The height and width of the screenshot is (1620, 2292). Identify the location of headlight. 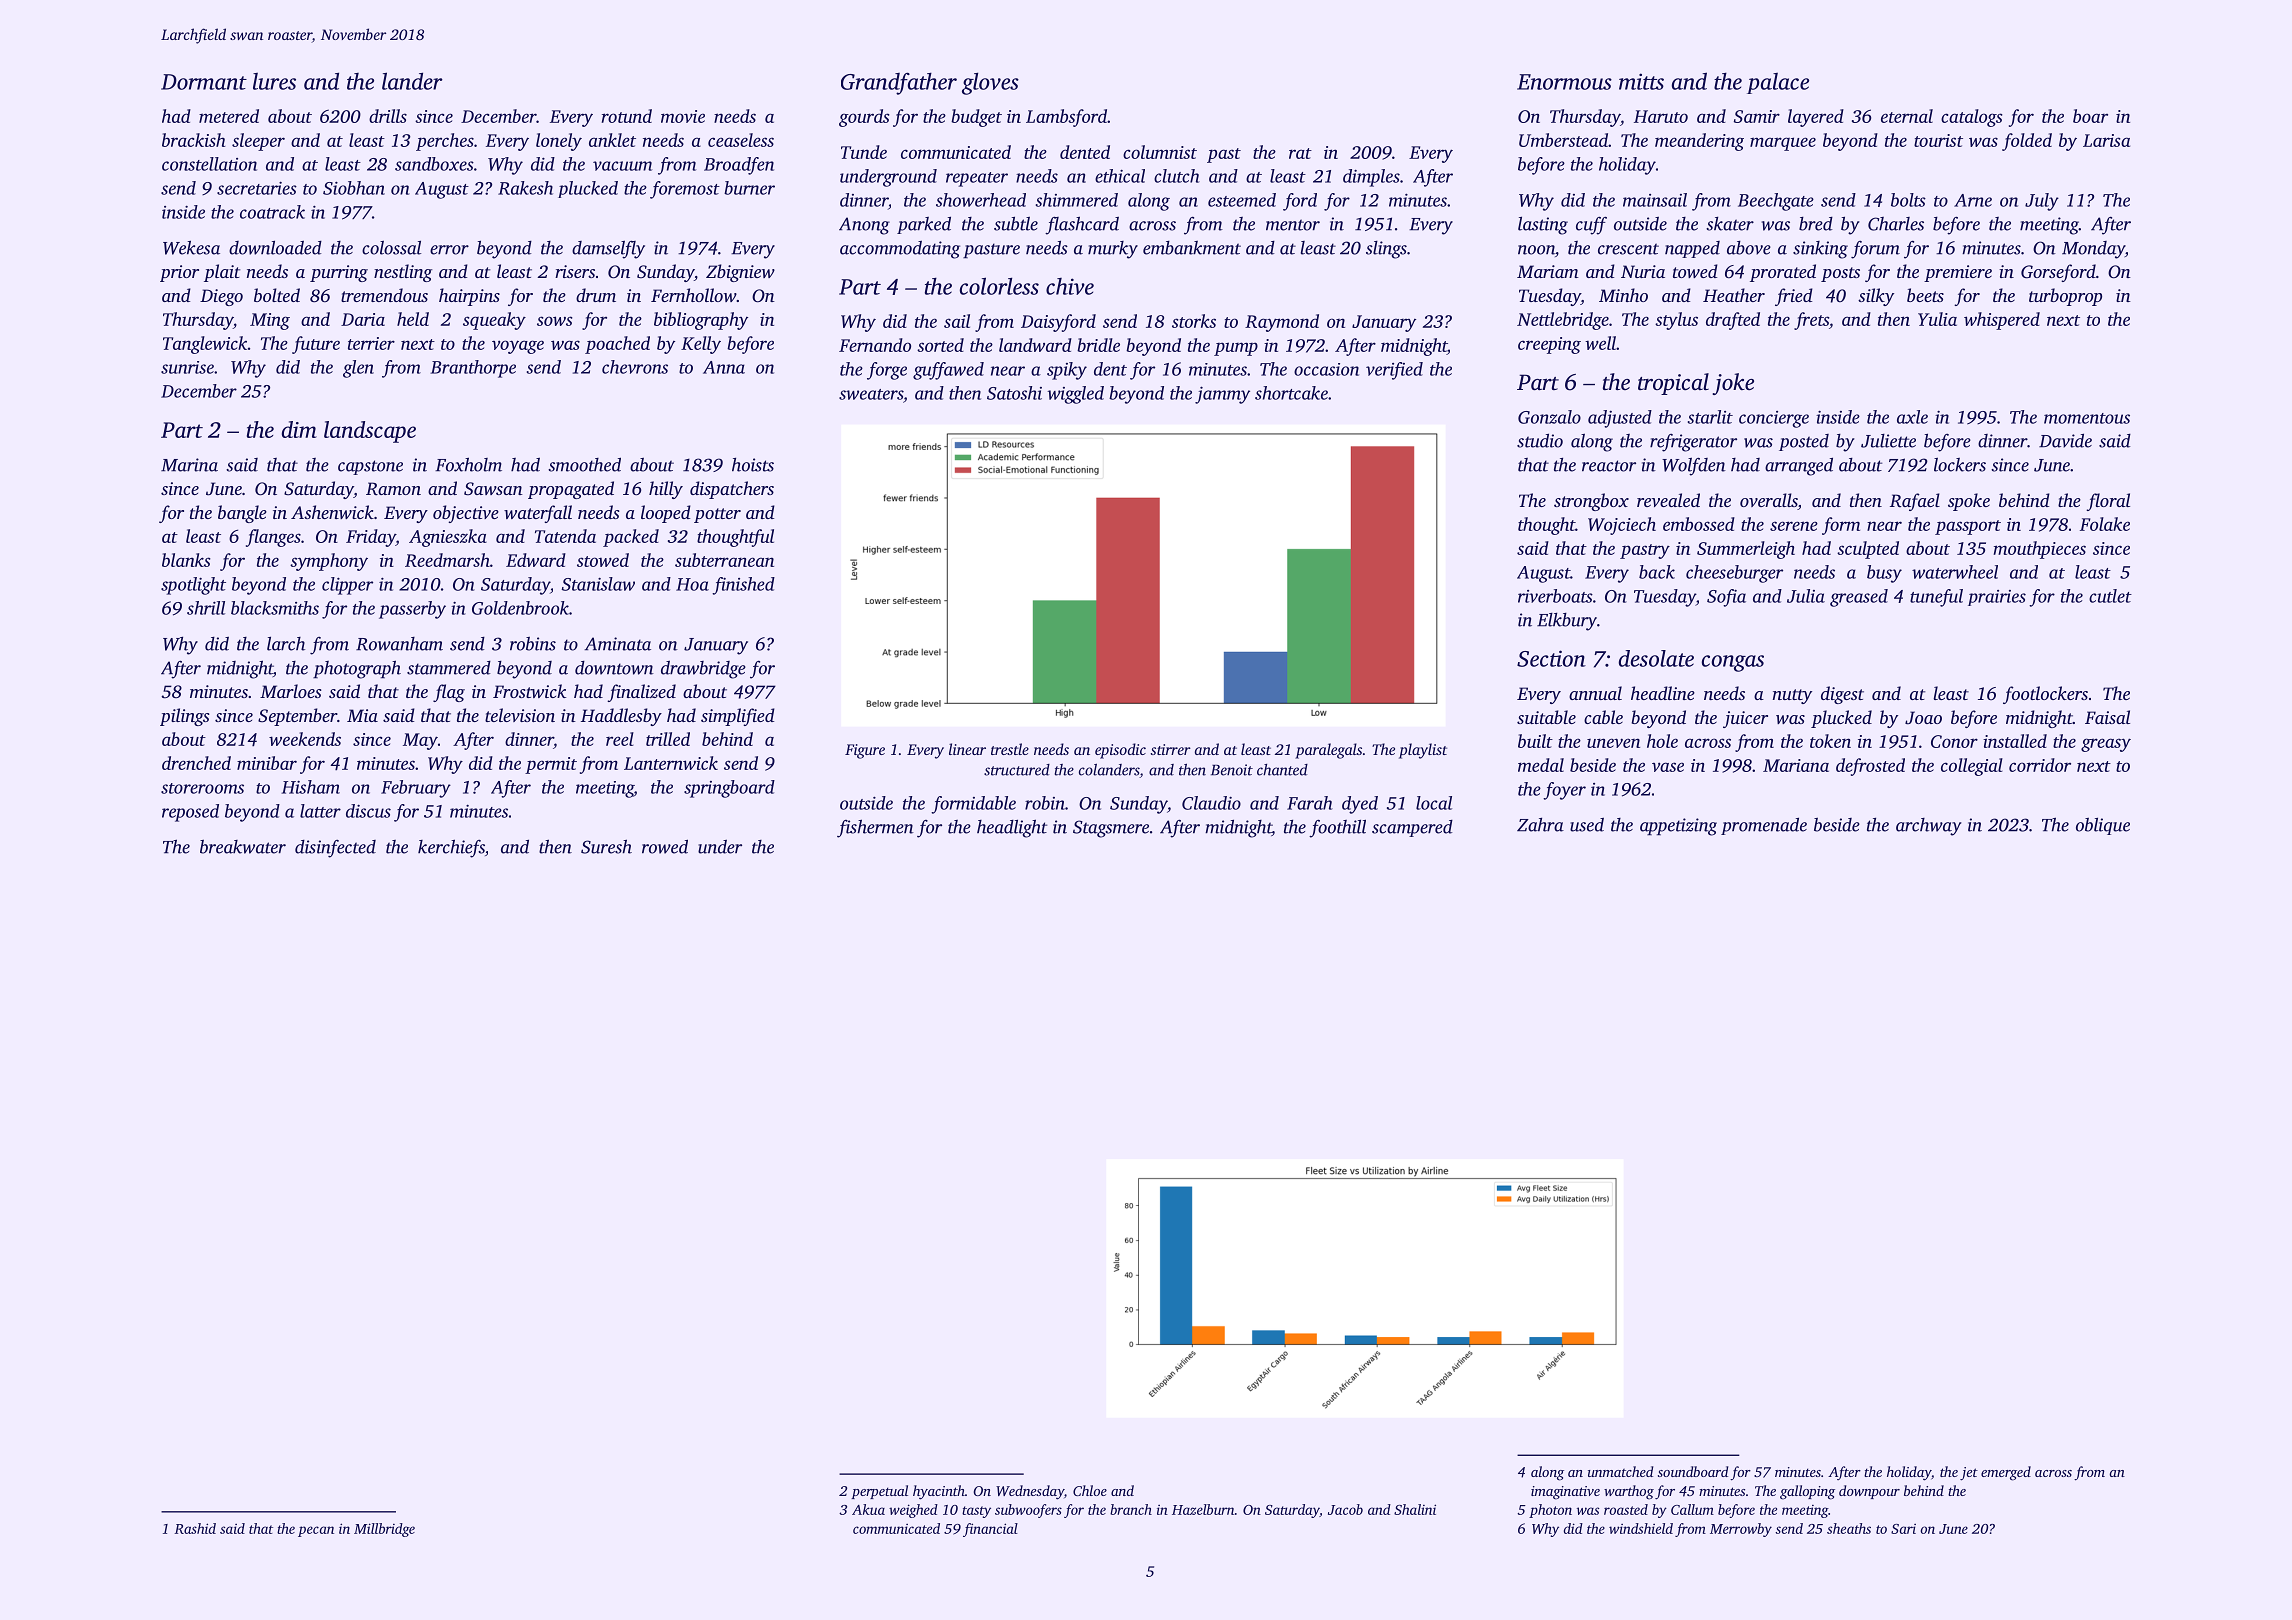
(1012, 828).
